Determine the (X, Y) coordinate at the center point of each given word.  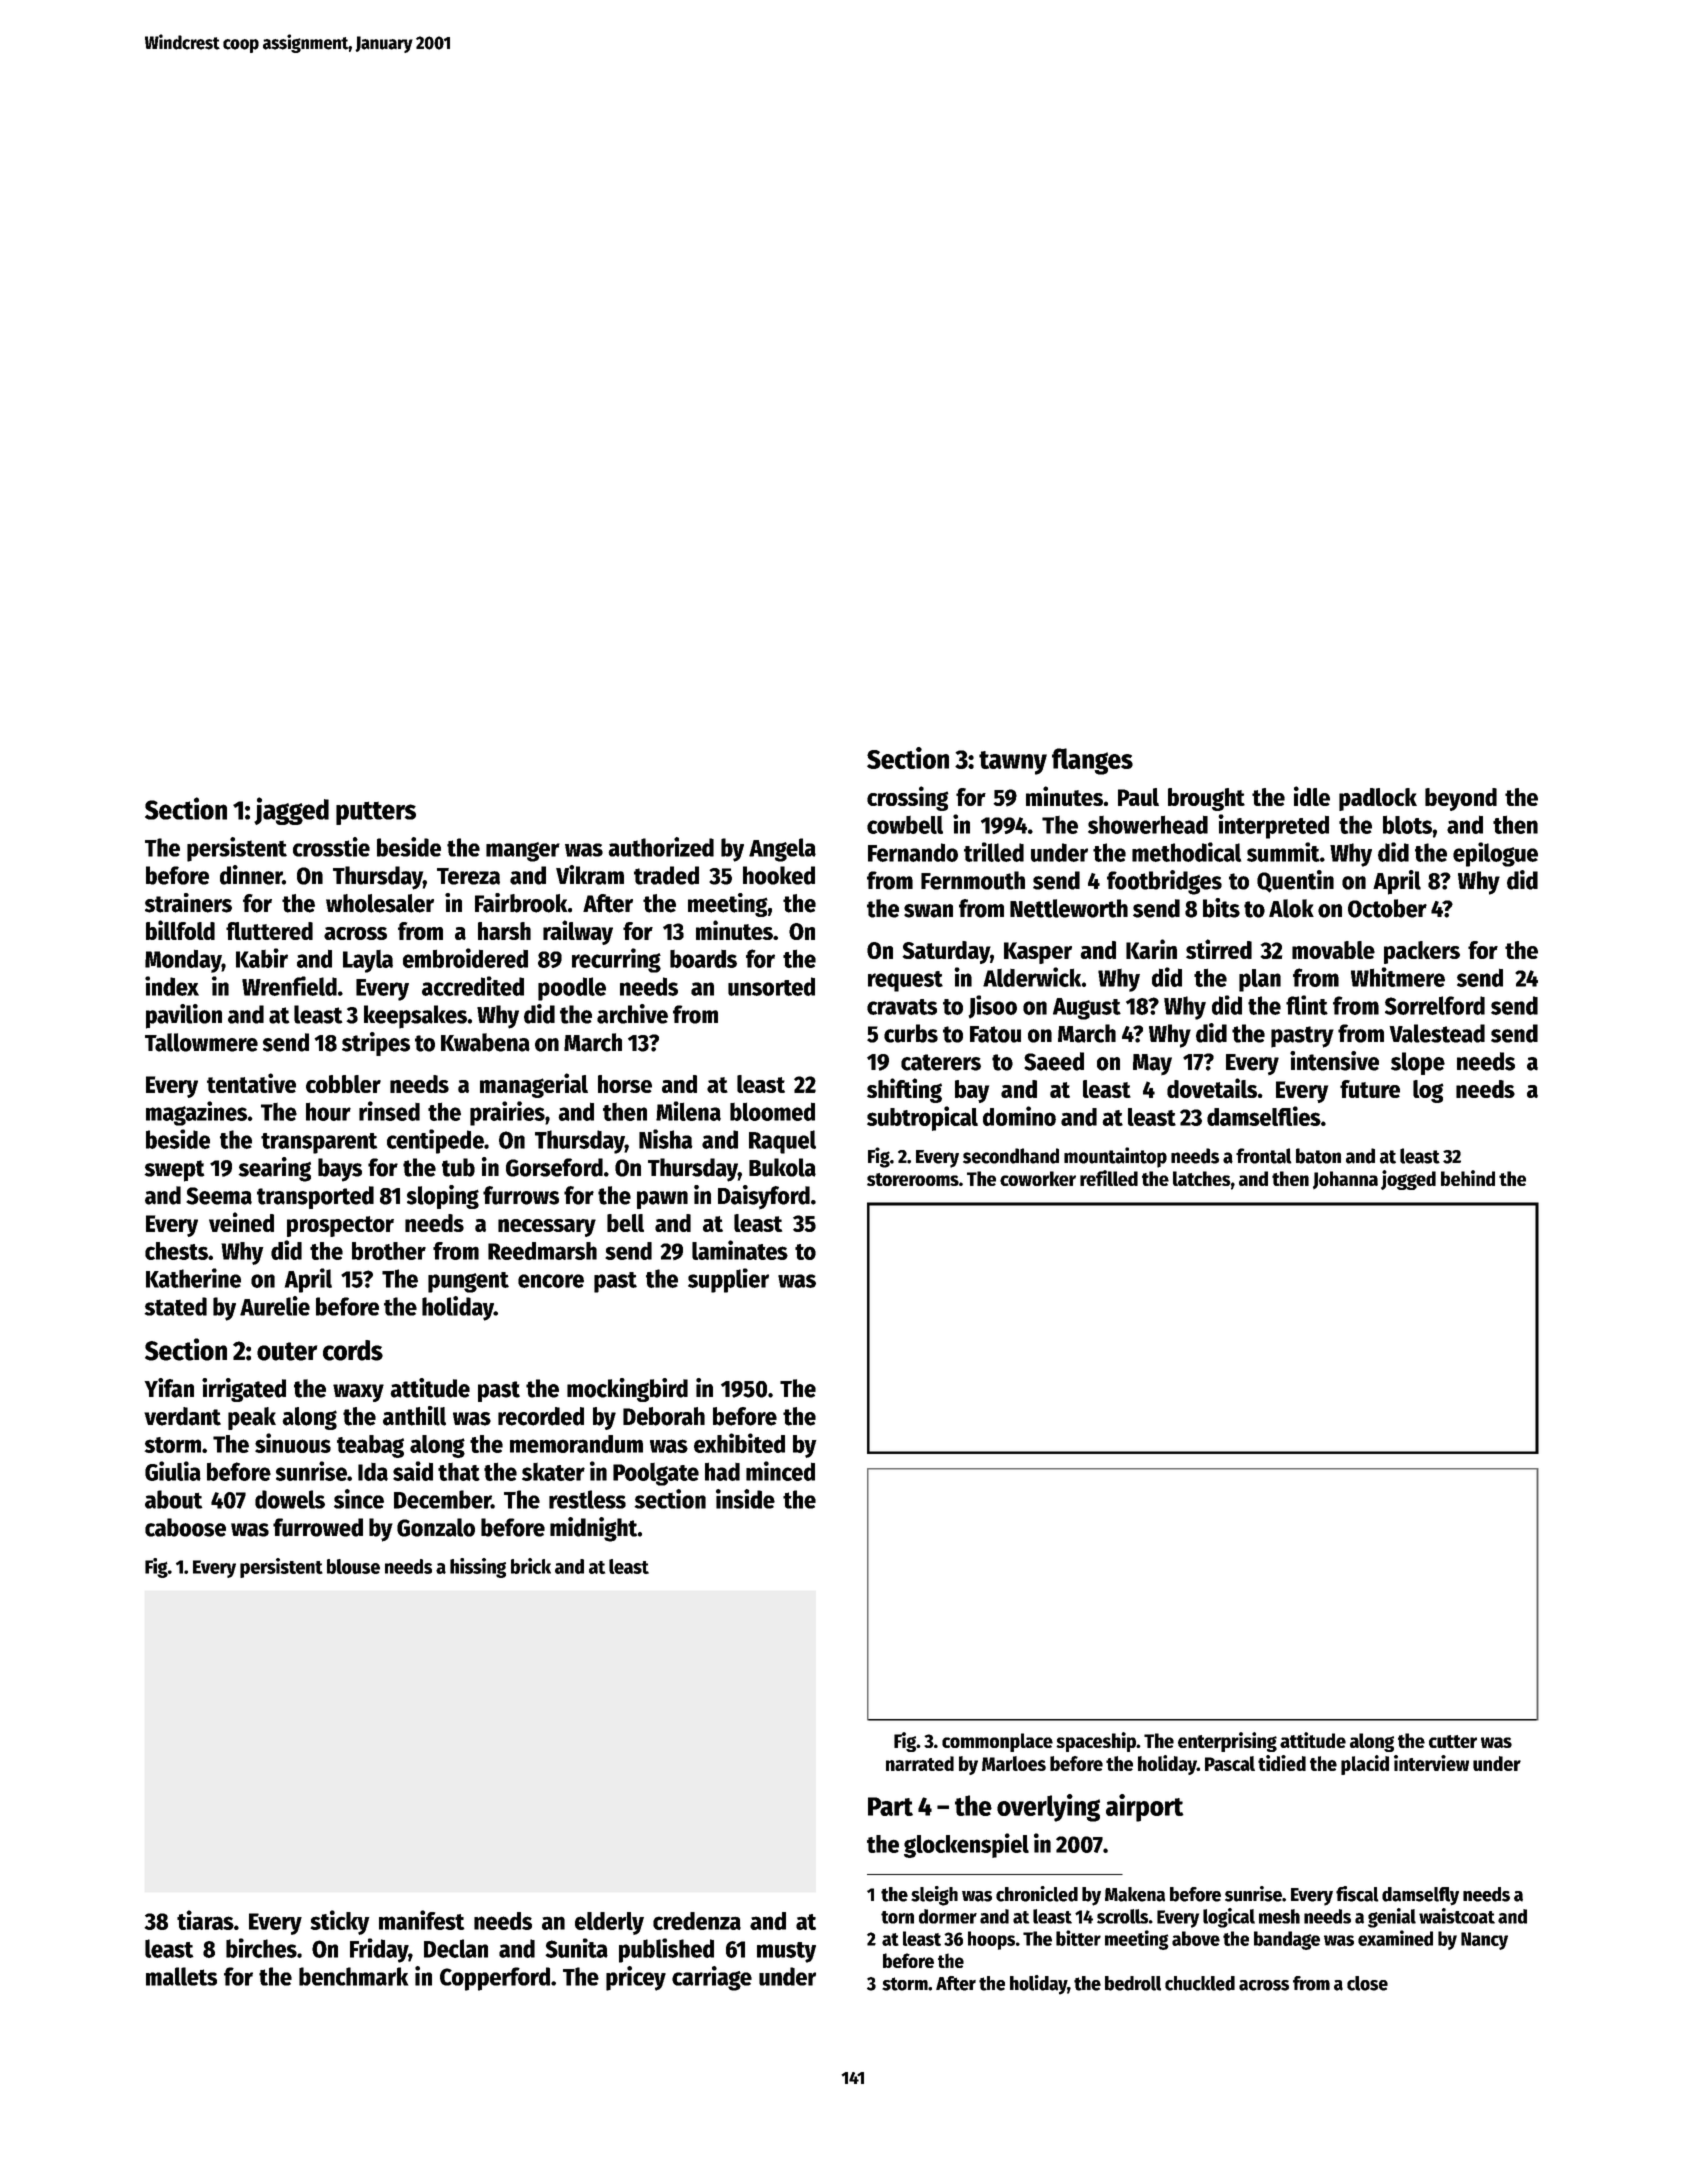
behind (1468, 1178)
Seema (219, 1196)
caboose (185, 1527)
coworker (1038, 1178)
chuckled (1200, 1983)
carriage (712, 1978)
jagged (291, 811)
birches (261, 1948)
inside (745, 1499)
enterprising (1227, 1742)
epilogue (1495, 854)
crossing (908, 798)
